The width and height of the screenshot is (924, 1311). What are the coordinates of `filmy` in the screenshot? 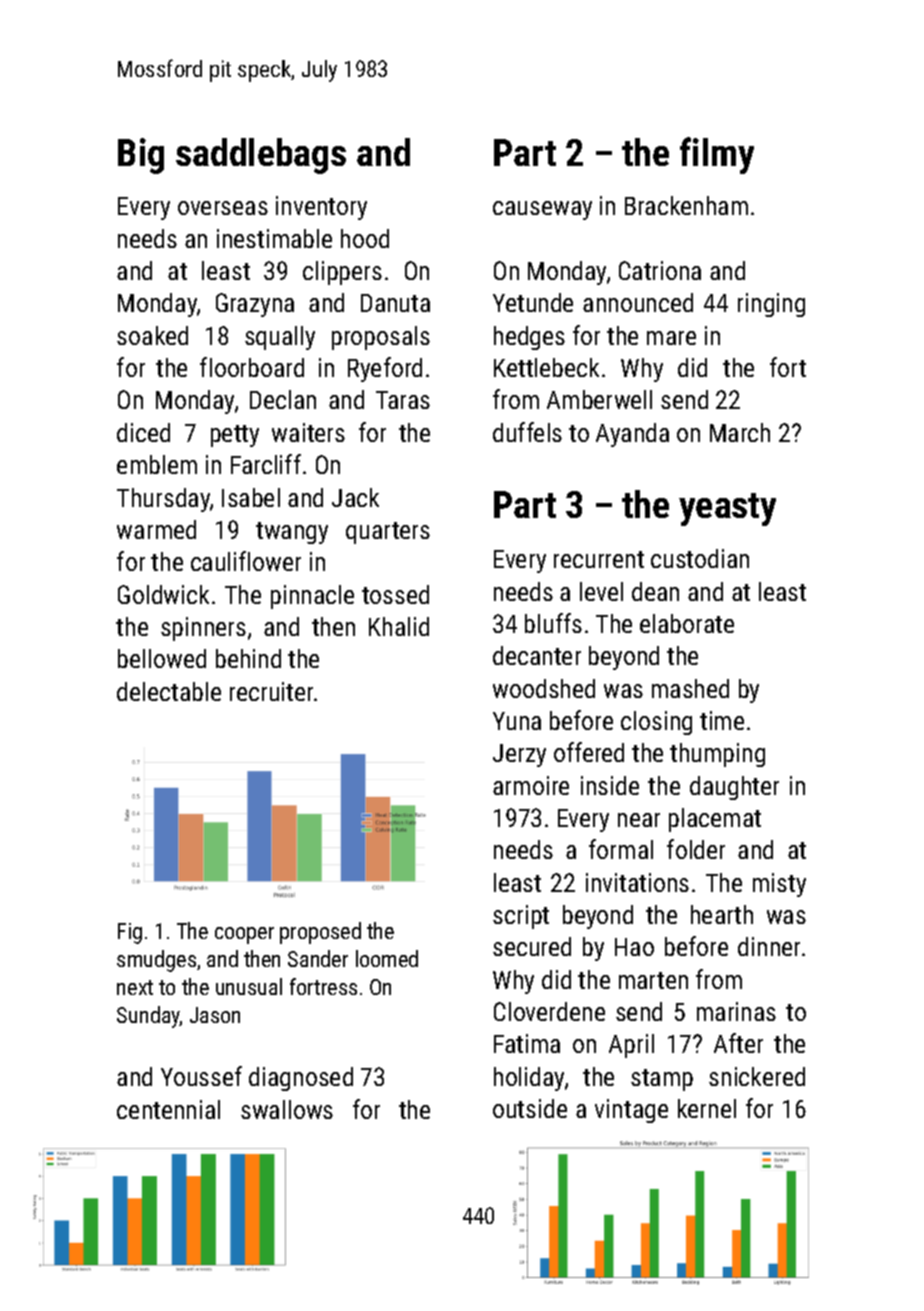 It's located at (717, 155).
